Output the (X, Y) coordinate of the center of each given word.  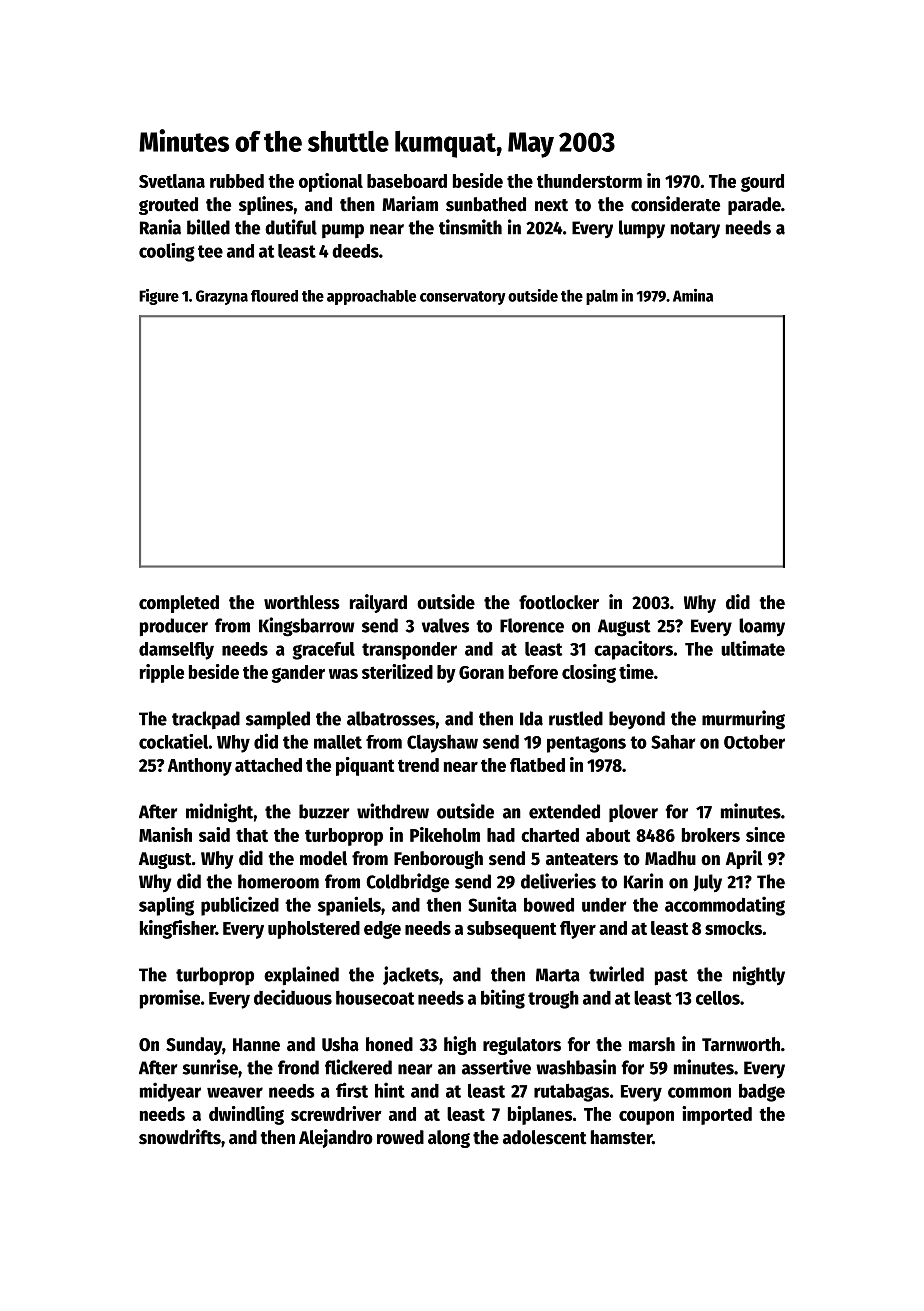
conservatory (463, 298)
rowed (400, 1137)
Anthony (200, 767)
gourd (762, 183)
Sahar (673, 741)
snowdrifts (180, 1137)
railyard (378, 603)
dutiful (291, 227)
